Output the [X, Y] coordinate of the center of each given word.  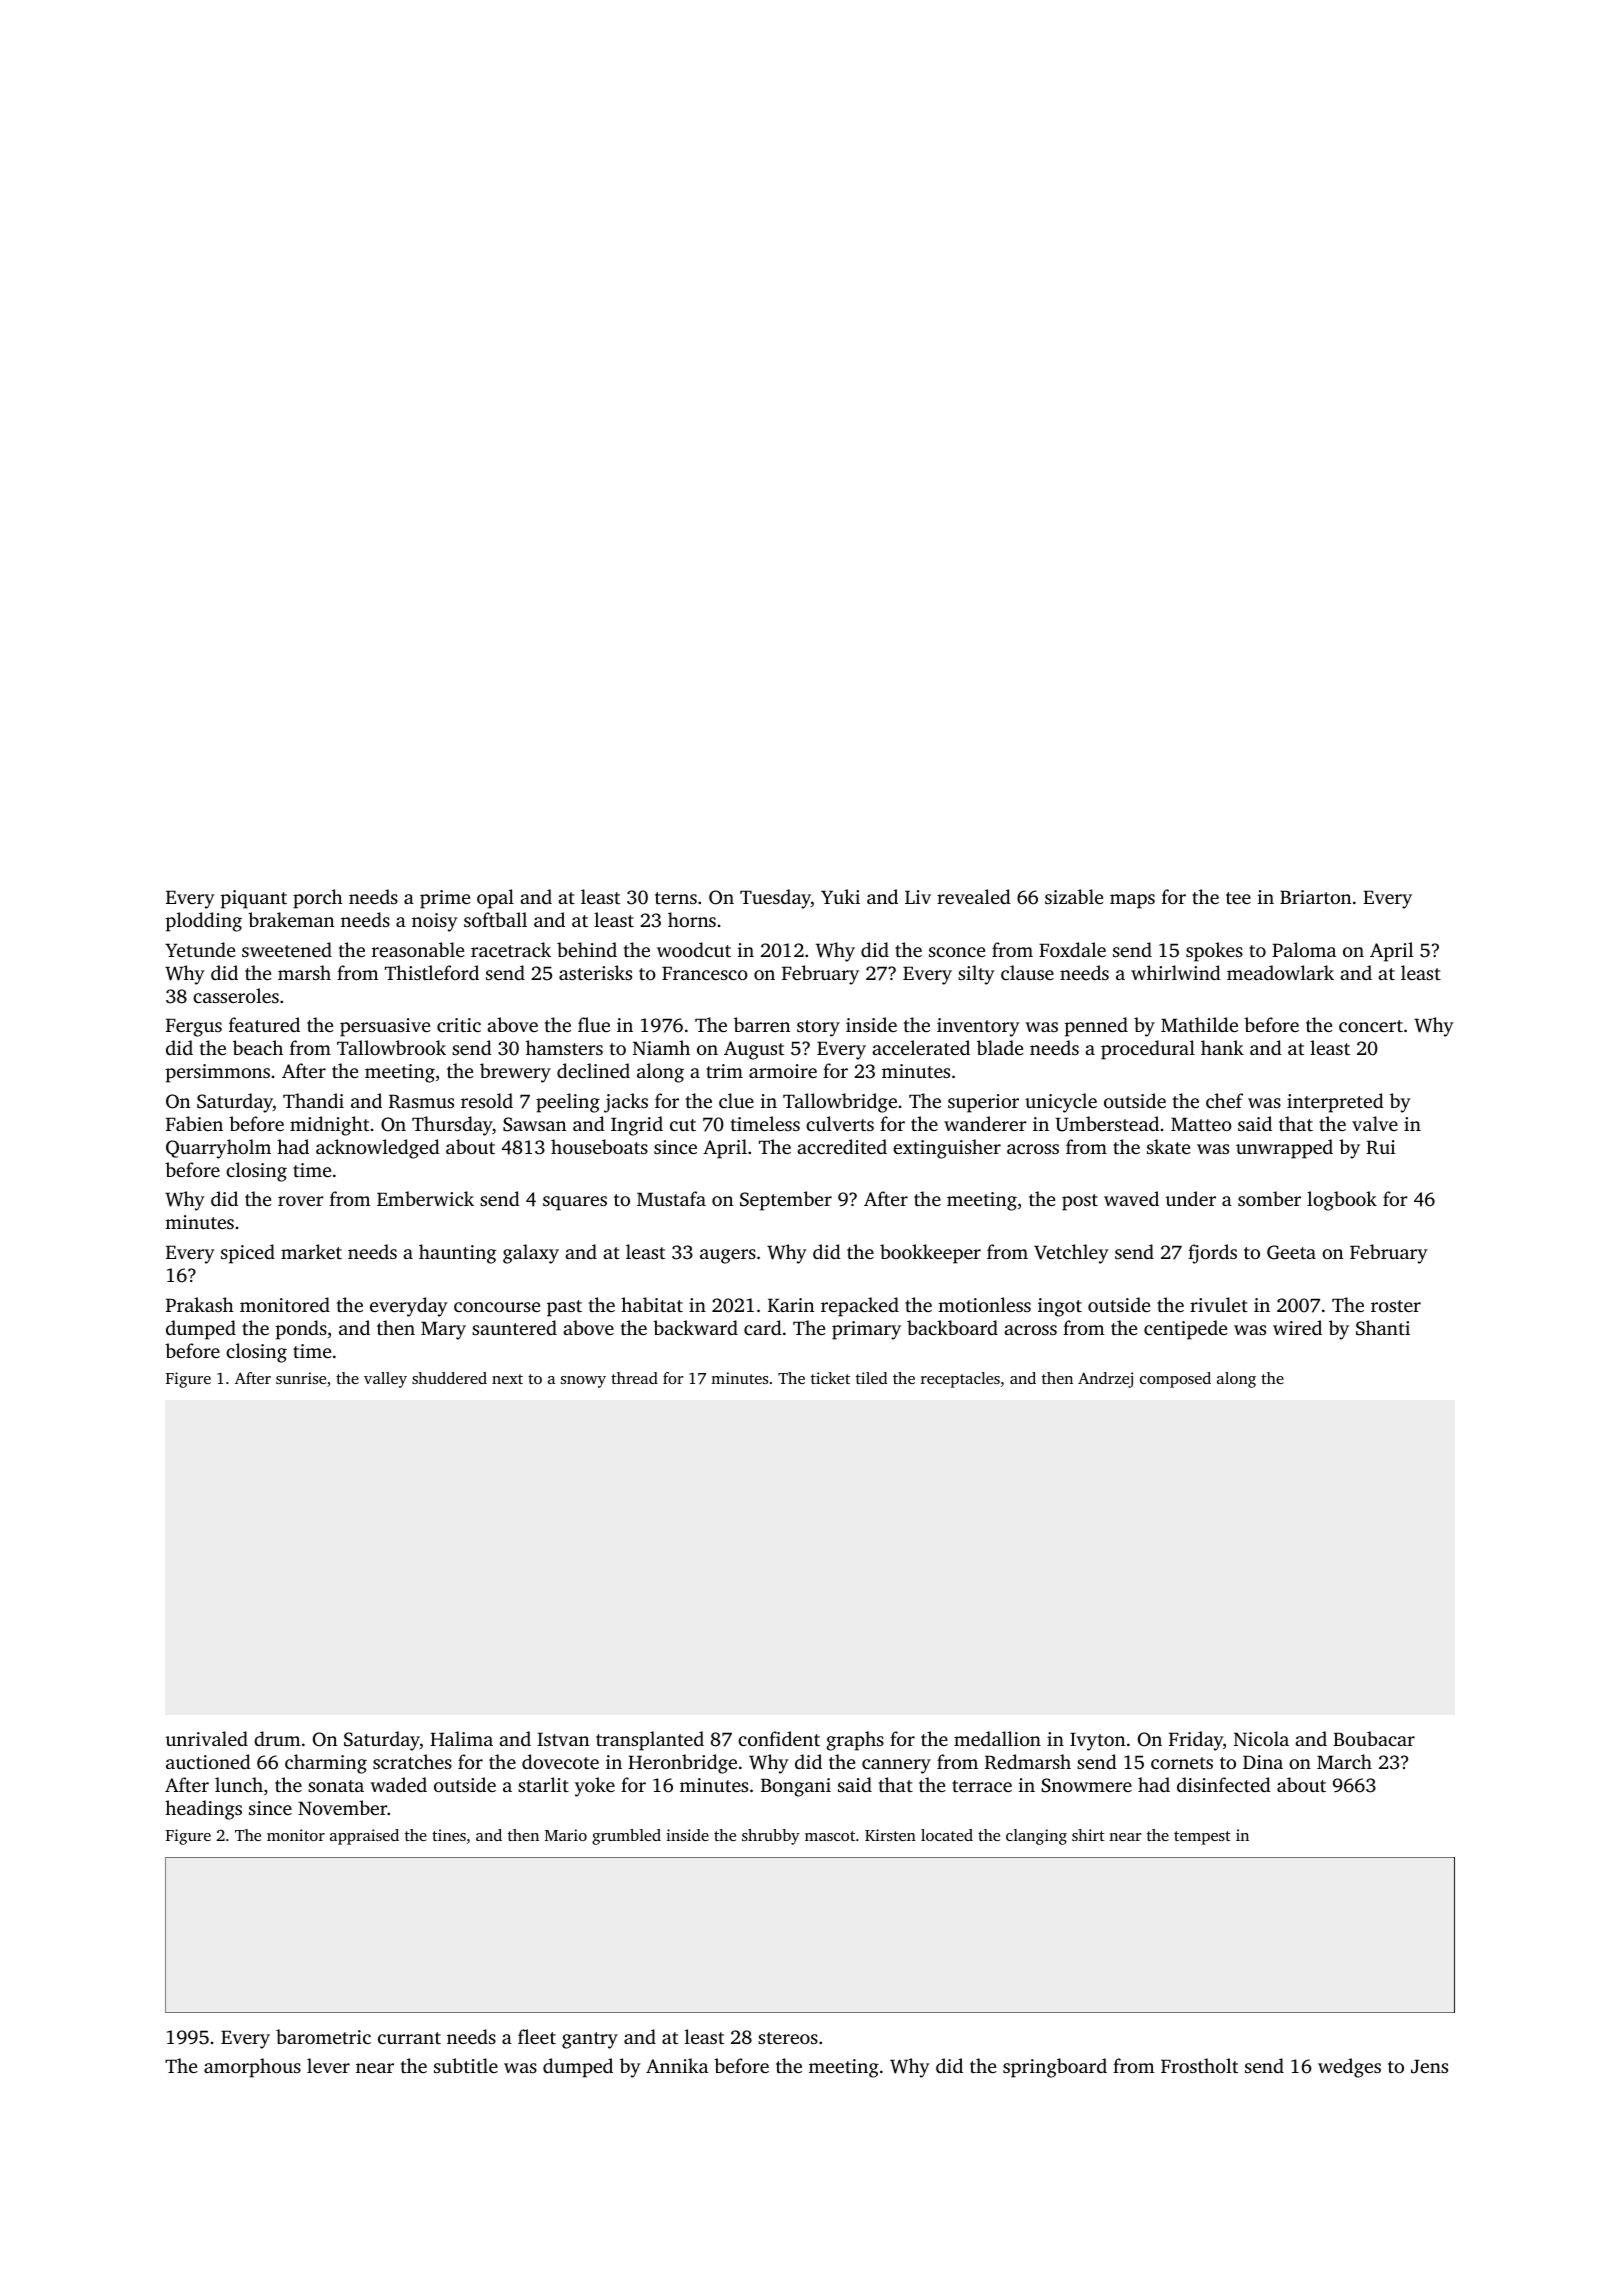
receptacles [960, 1380]
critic [459, 1025]
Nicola [1261, 1738]
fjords [1212, 1254]
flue [594, 1024]
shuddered [449, 1378]
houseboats [599, 1146]
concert [1371, 1026]
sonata [336, 1786]
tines [449, 1835]
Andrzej [1105, 1380]
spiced [248, 1254]
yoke [595, 1787]
